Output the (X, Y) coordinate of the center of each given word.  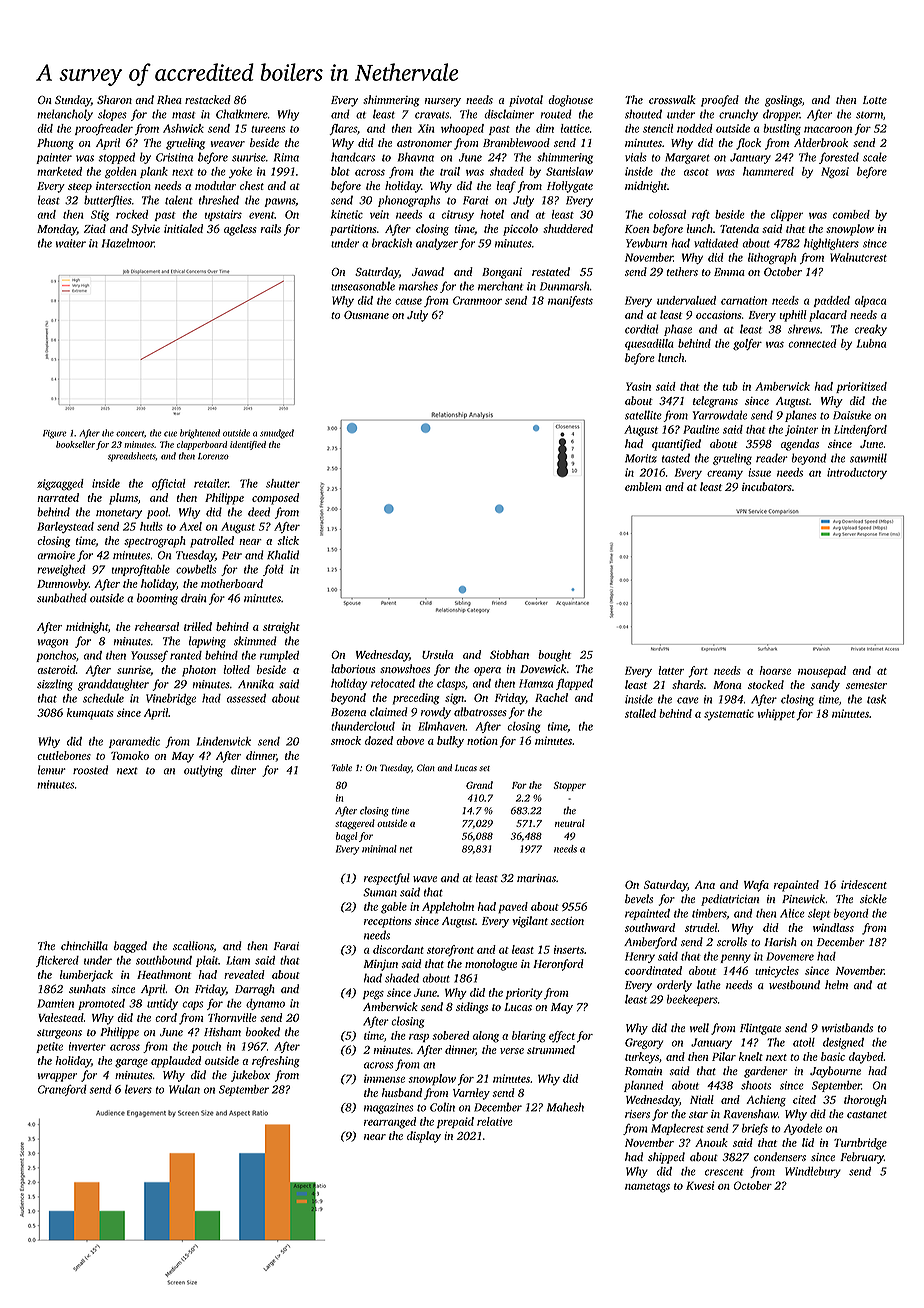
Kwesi (700, 1185)
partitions (353, 230)
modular (215, 185)
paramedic (134, 742)
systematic (729, 715)
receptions (388, 922)
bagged (130, 947)
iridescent (864, 884)
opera (487, 671)
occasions (719, 315)
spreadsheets (131, 457)
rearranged (390, 1123)
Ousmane (366, 315)
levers (138, 1089)
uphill (792, 316)
